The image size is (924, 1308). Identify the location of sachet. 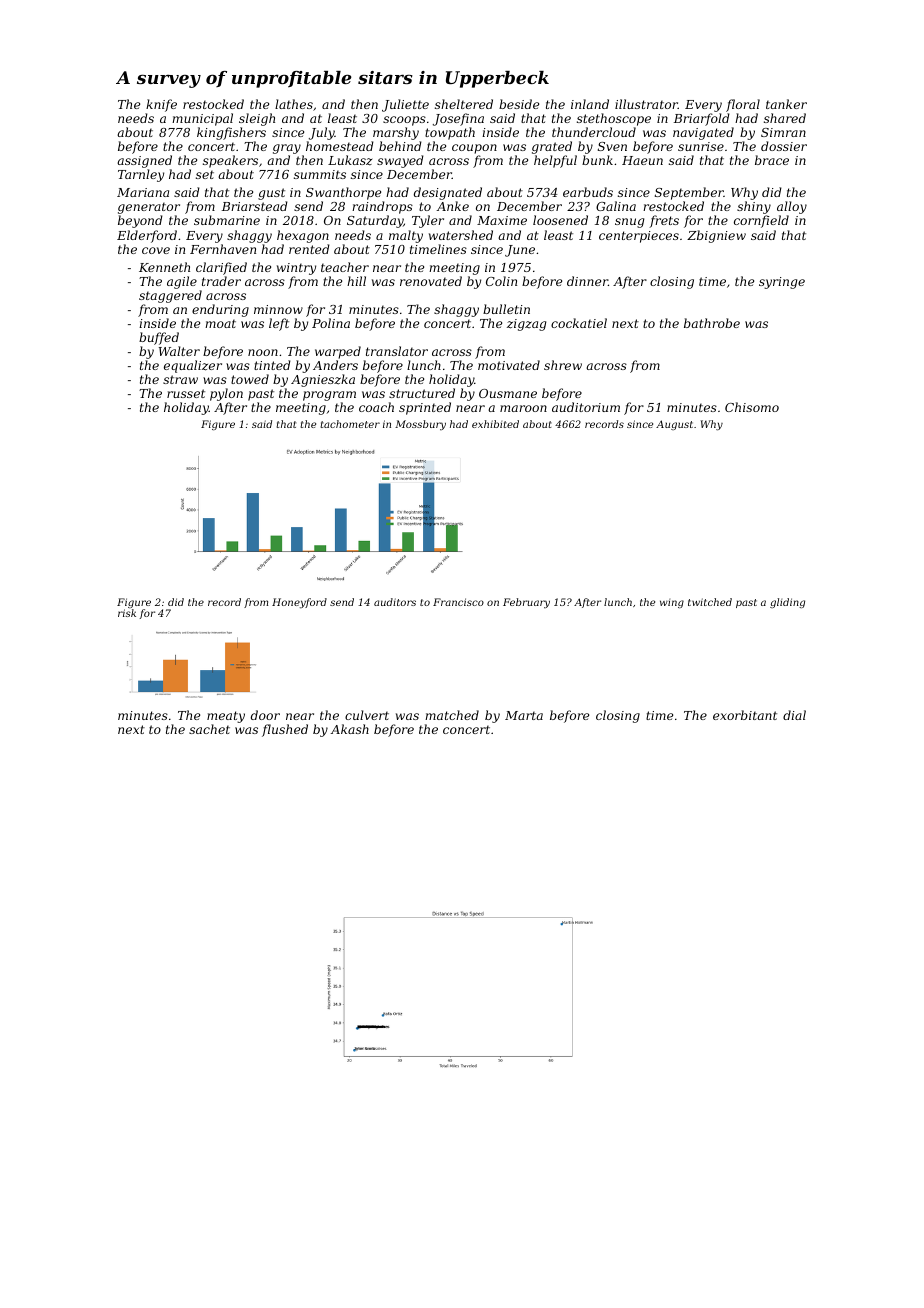
(209, 729).
